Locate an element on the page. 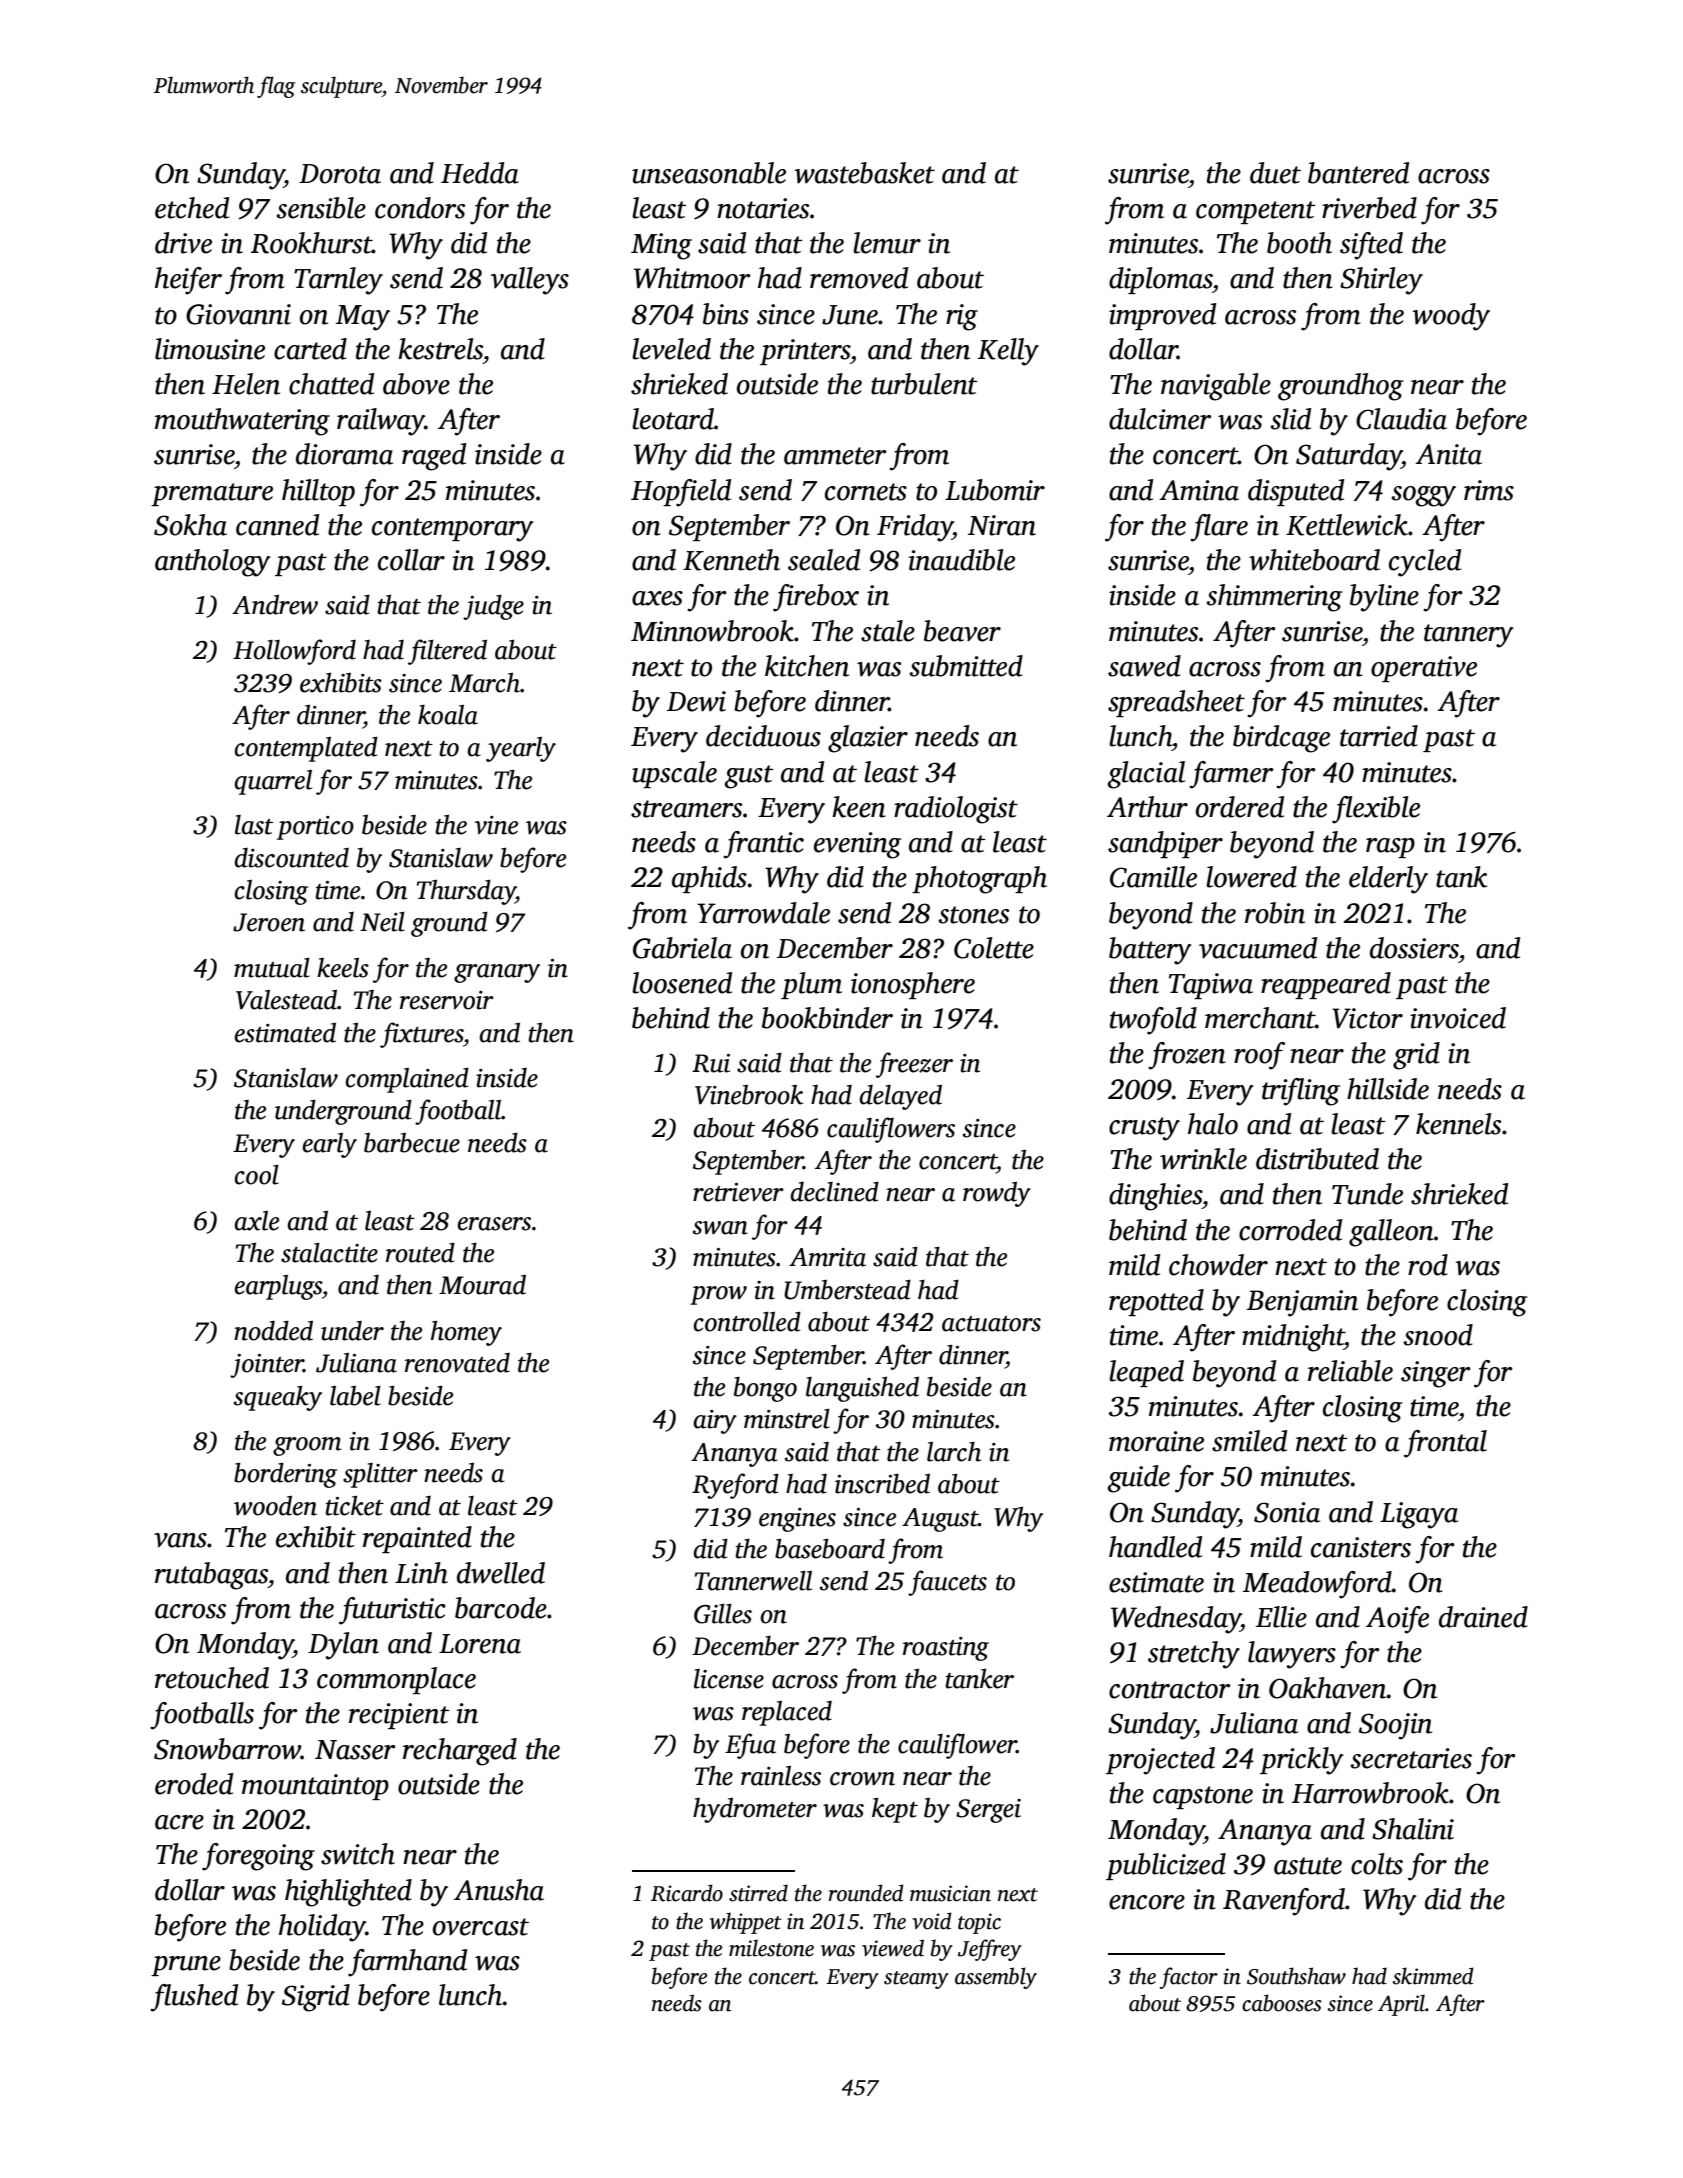 The image size is (1683, 2178). dwelled is located at coordinates (501, 1573).
